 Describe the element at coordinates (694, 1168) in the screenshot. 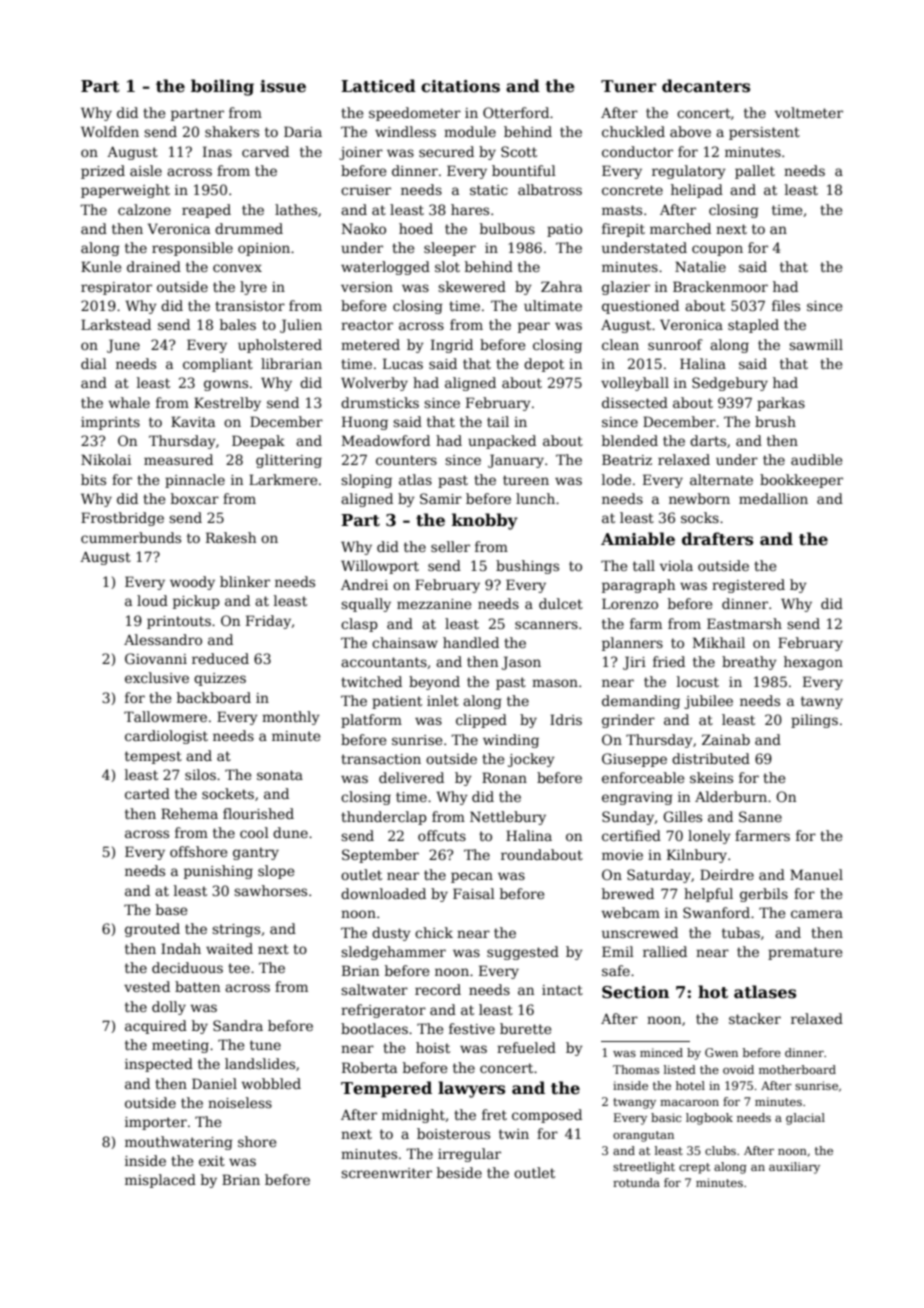

I see `crept` at that location.
